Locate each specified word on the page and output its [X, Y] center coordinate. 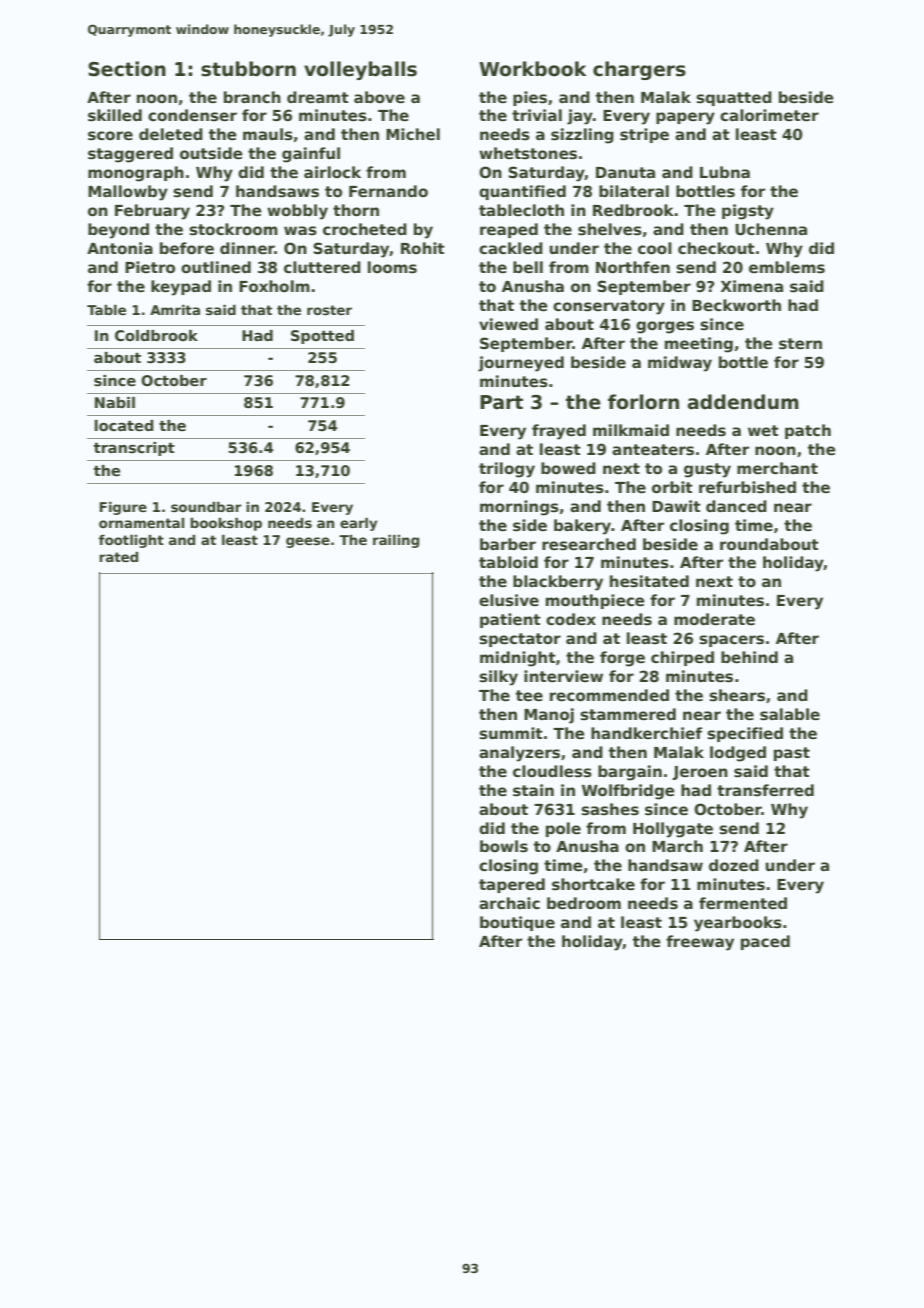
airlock [332, 172]
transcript [134, 449]
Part [501, 402]
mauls [268, 134]
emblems [787, 267]
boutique [517, 923]
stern [800, 344]
